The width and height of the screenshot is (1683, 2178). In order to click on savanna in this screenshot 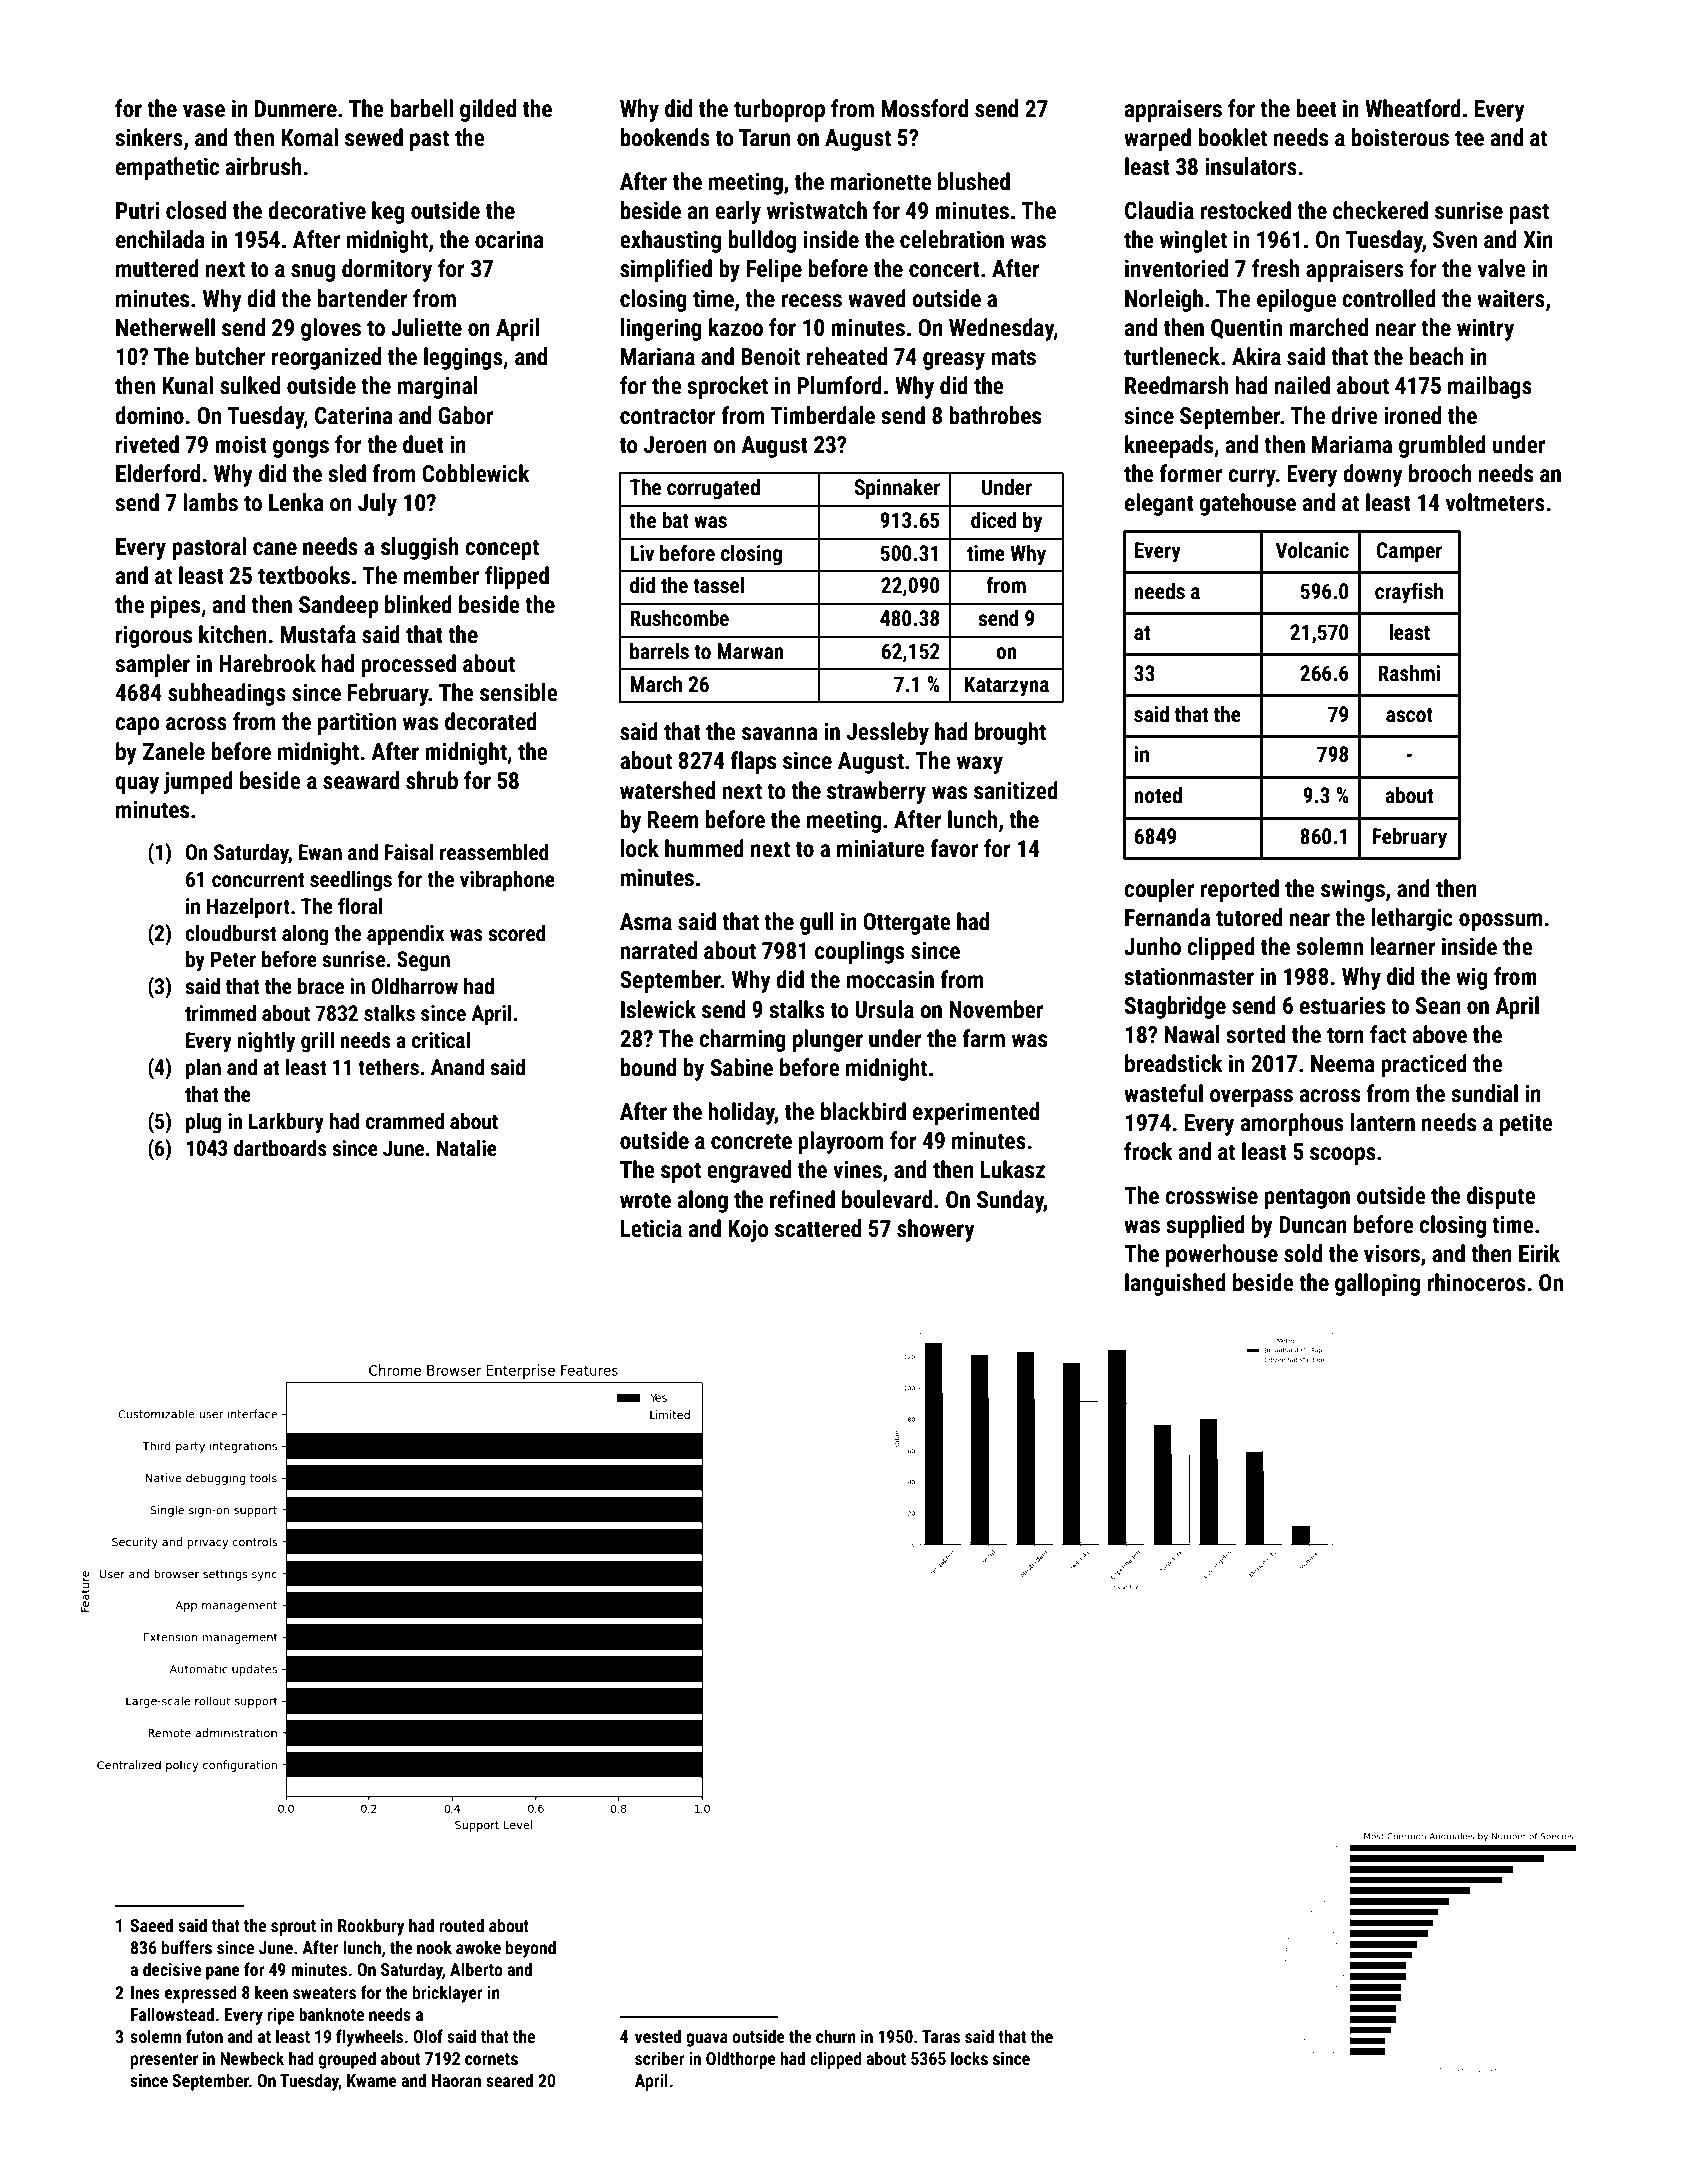, I will do `click(780, 734)`.
